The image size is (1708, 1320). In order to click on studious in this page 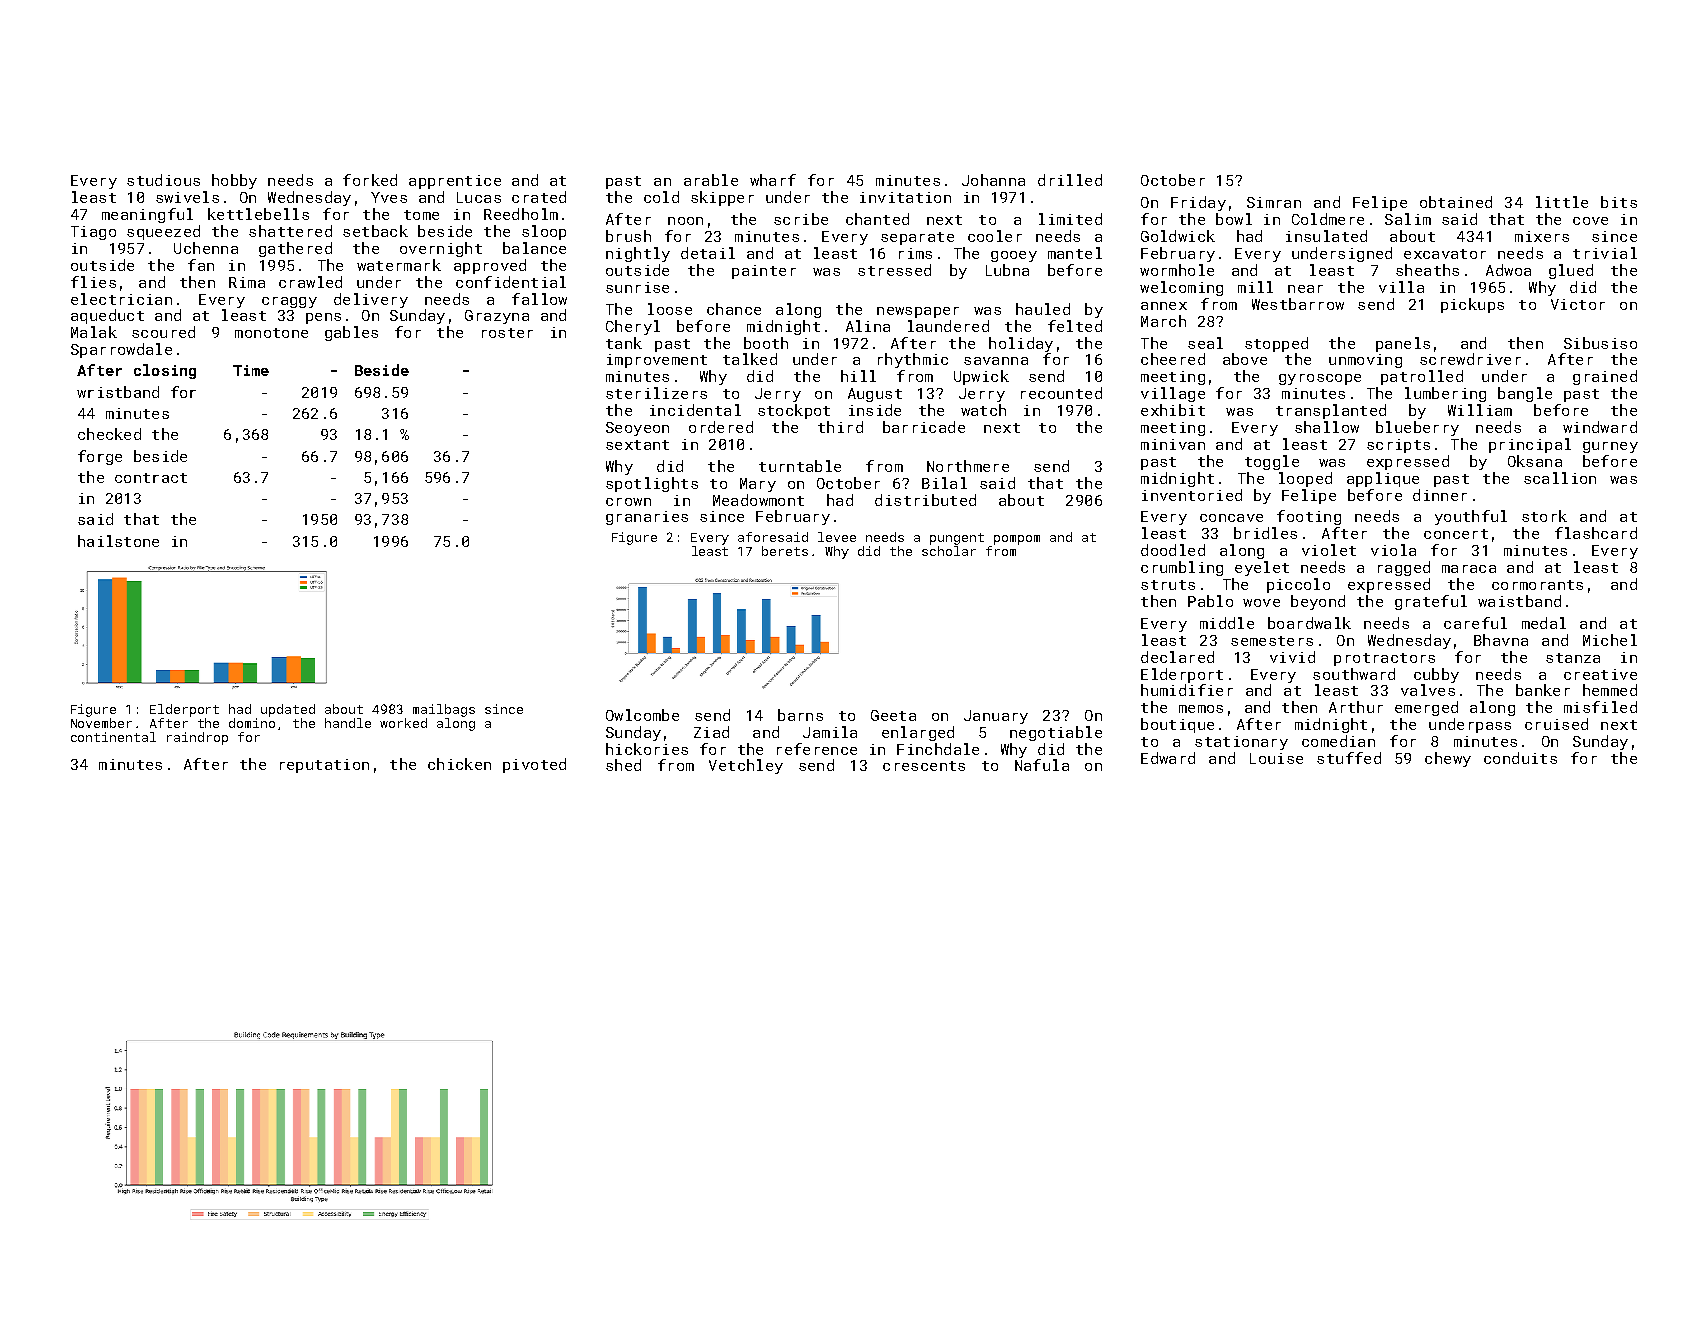, I will do `click(163, 180)`.
